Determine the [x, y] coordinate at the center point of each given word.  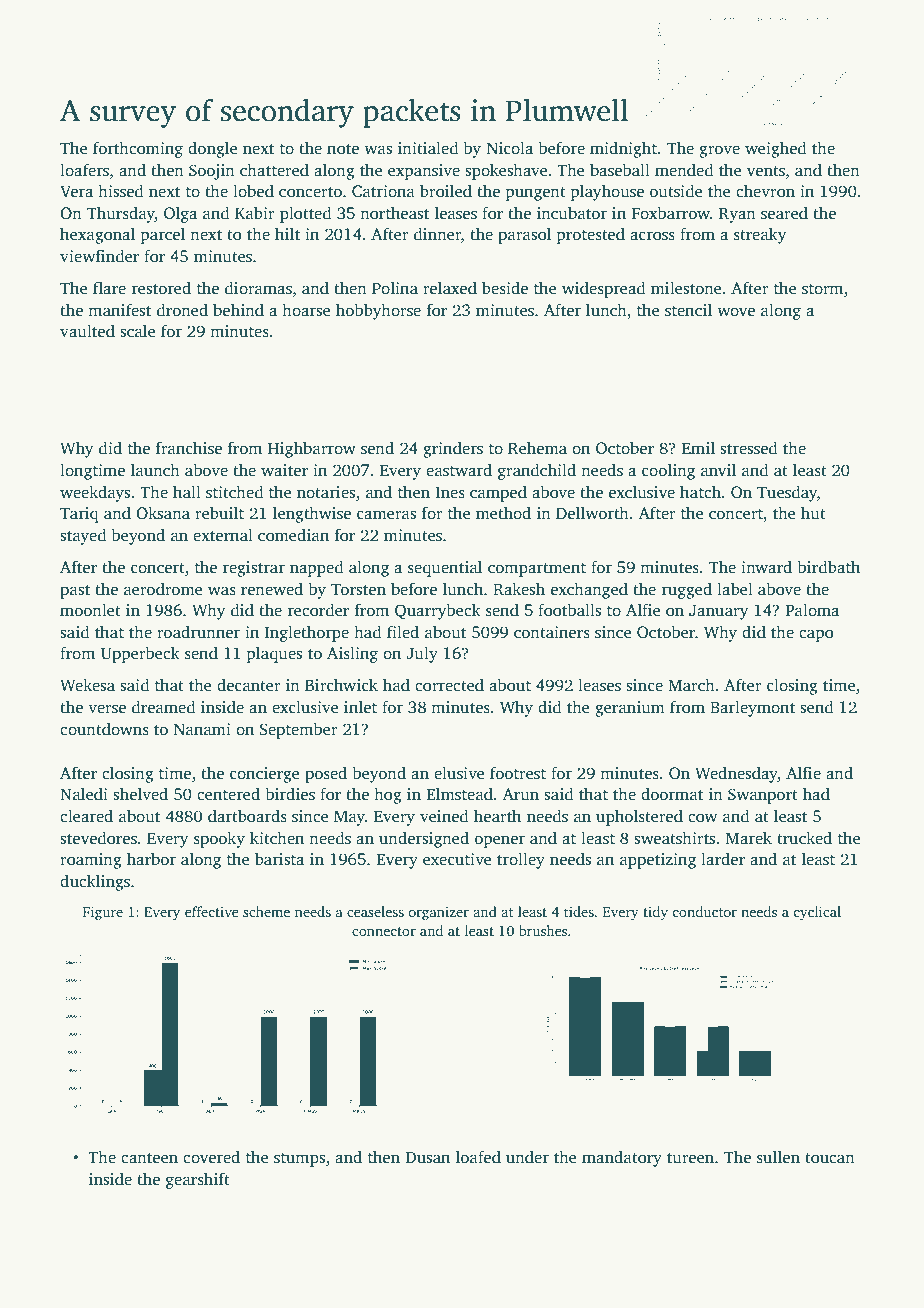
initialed [428, 148]
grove [719, 151]
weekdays [95, 493]
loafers [84, 170]
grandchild [537, 471]
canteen [149, 1158]
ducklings [95, 882]
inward [766, 566]
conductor [704, 911]
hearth [497, 815]
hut [813, 512]
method [503, 513]
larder [723, 858]
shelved [140, 794]
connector [384, 931]
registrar [254, 569]
